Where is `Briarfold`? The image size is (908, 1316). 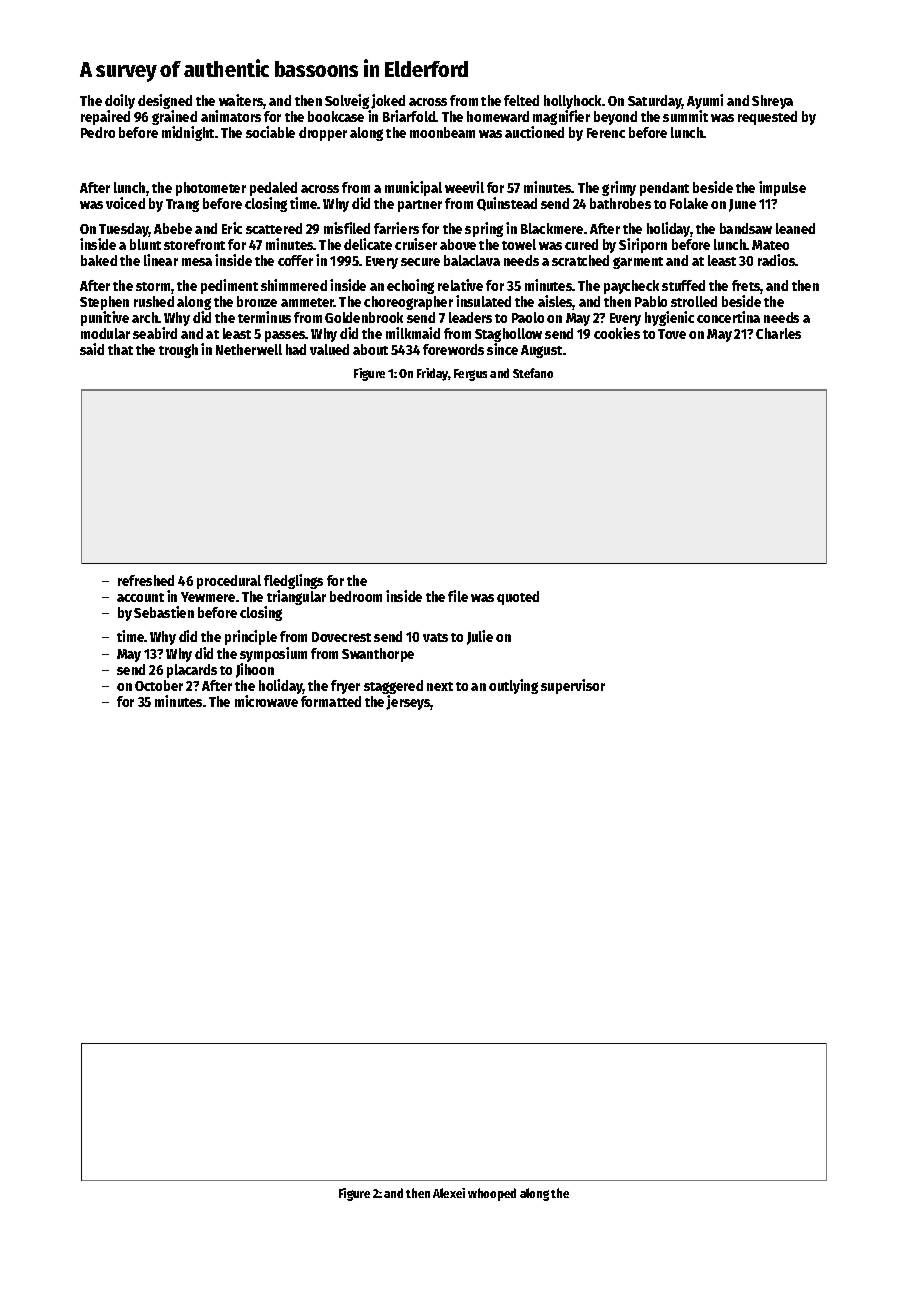 Briarfold is located at coordinates (409, 116).
